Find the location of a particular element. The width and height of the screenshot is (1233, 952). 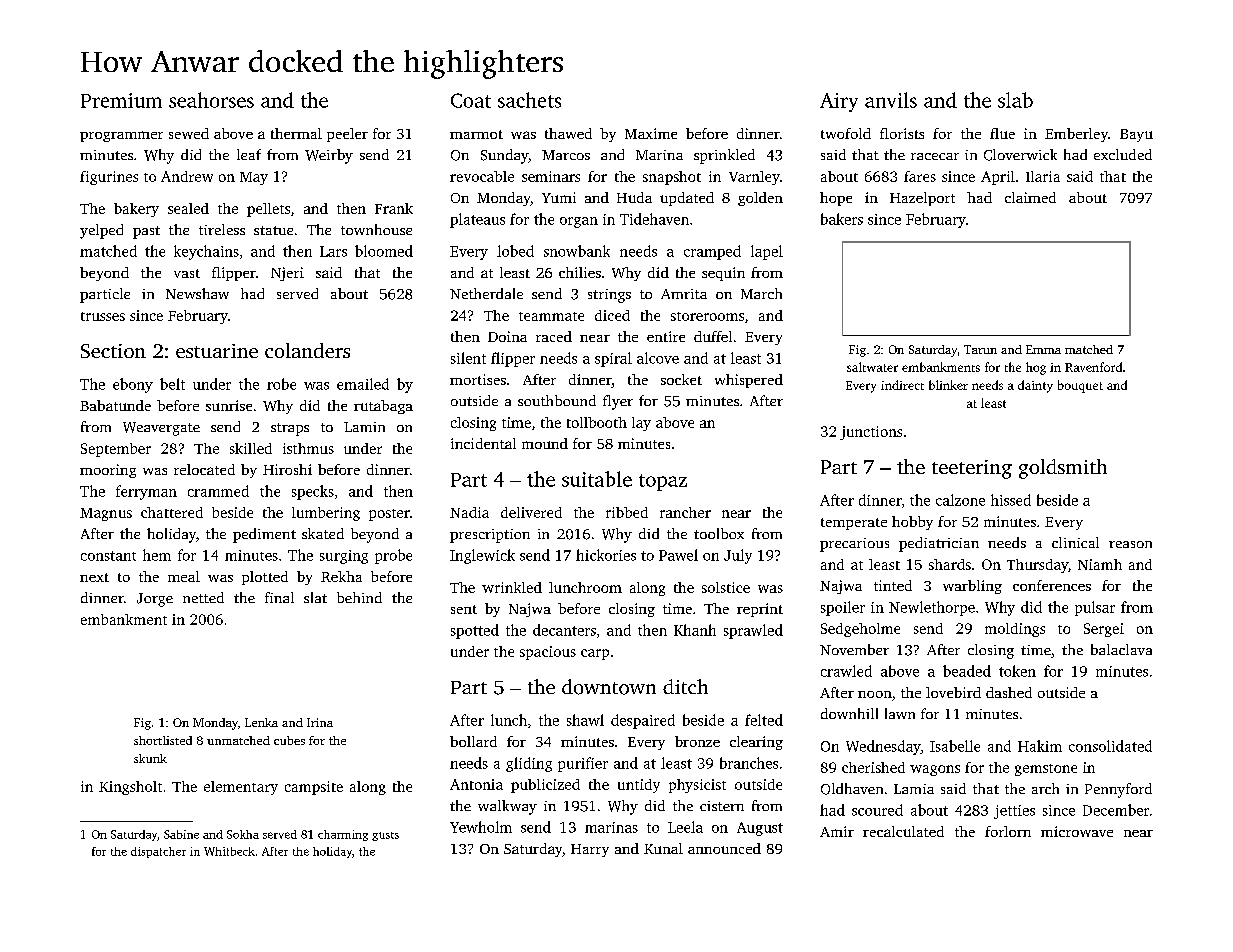

microwave is located at coordinates (1077, 831).
